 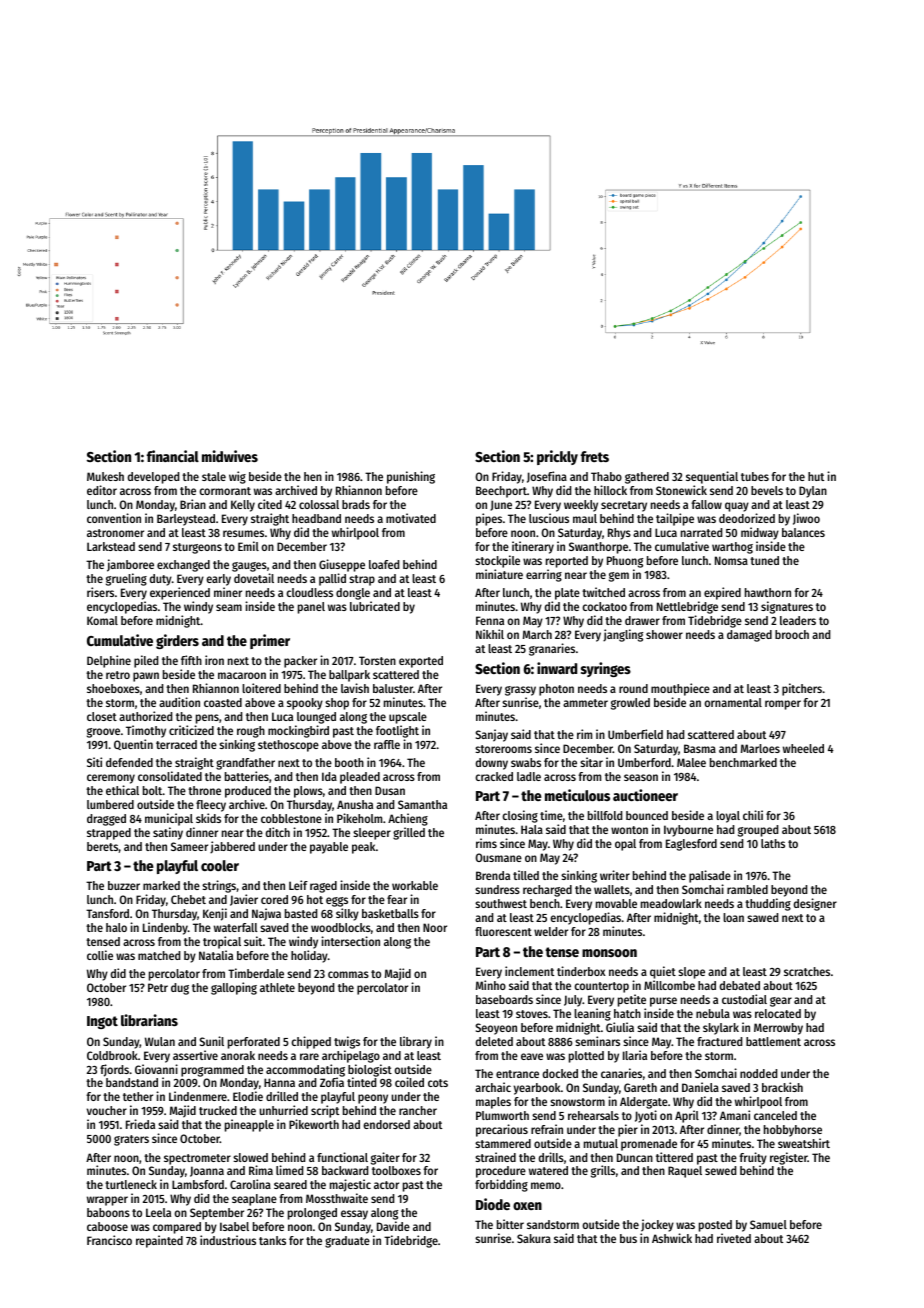 I want to click on Sakura, so click(x=534, y=1238).
